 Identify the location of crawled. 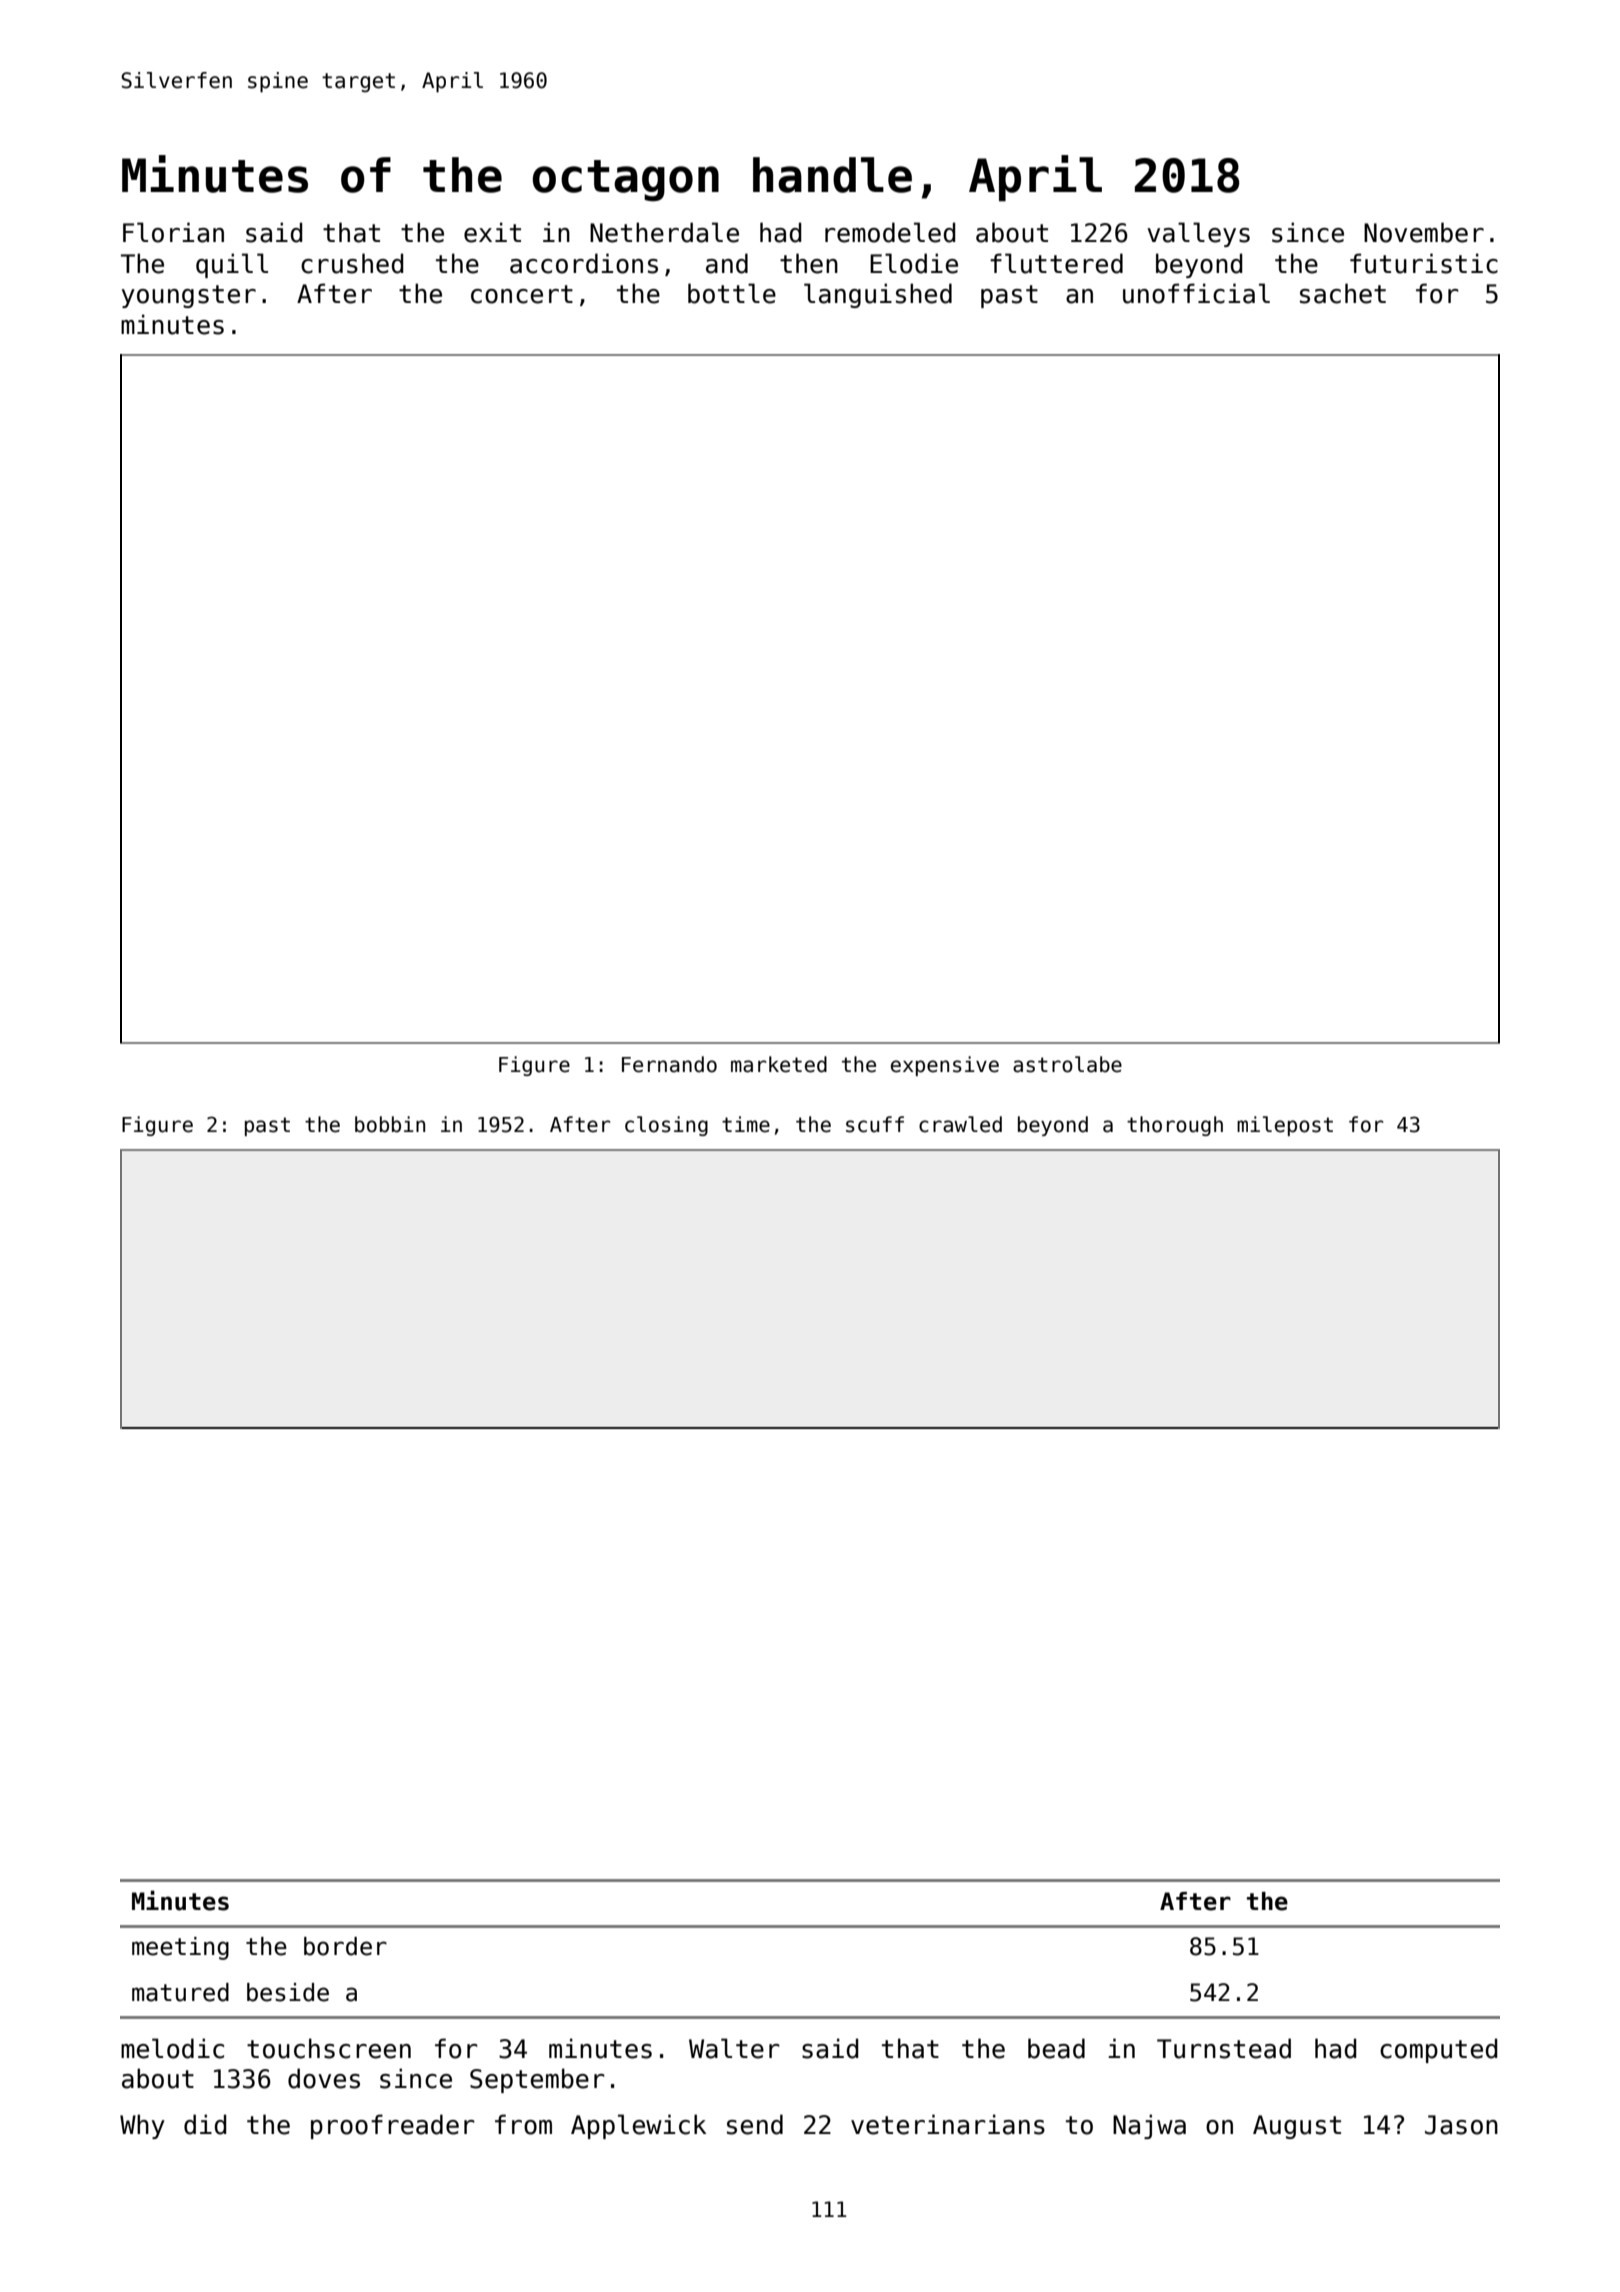
(960, 1124).
